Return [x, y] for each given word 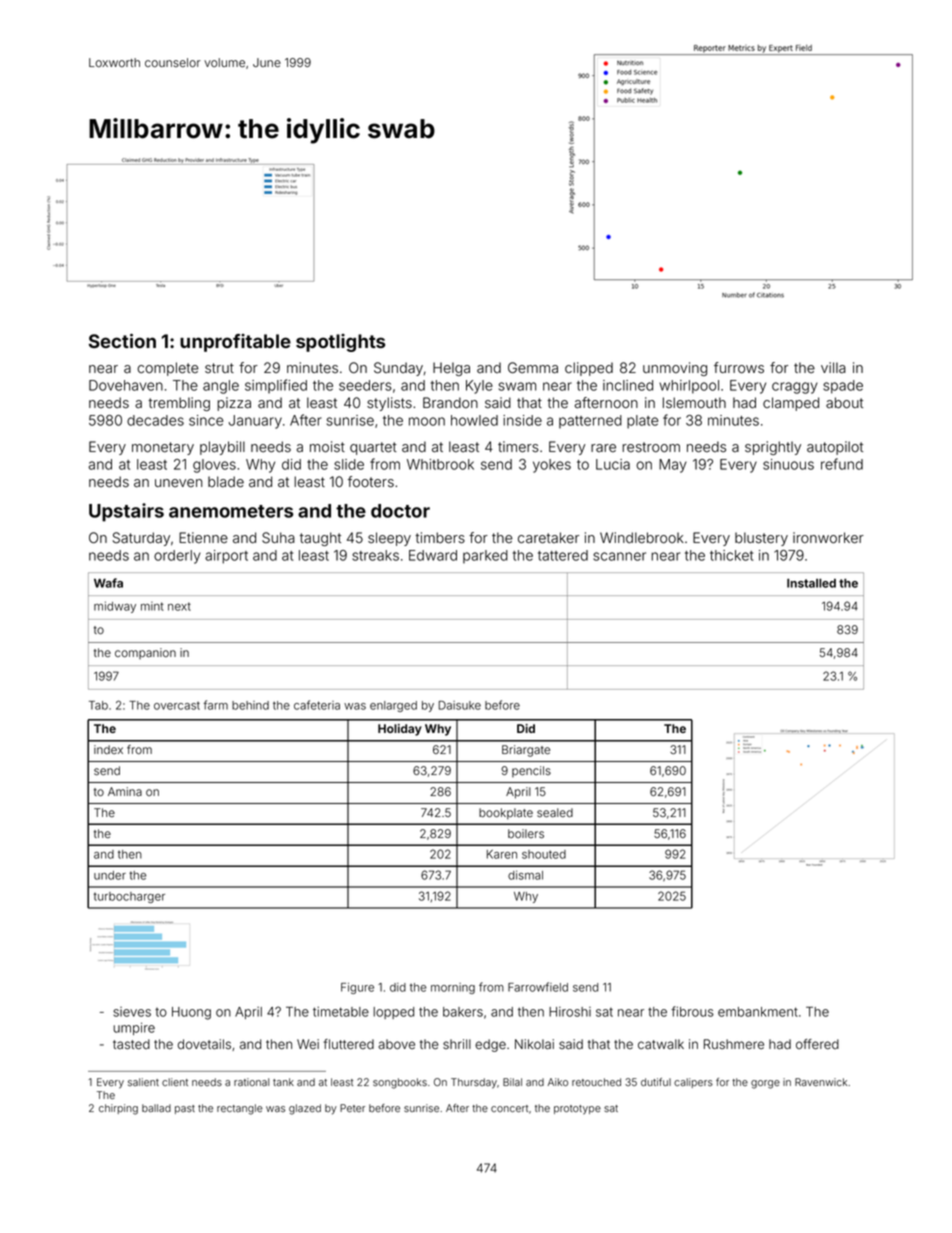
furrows [739, 368]
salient [143, 1082]
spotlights [340, 343]
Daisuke [460, 705]
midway [115, 607]
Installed [811, 583]
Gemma [533, 368]
